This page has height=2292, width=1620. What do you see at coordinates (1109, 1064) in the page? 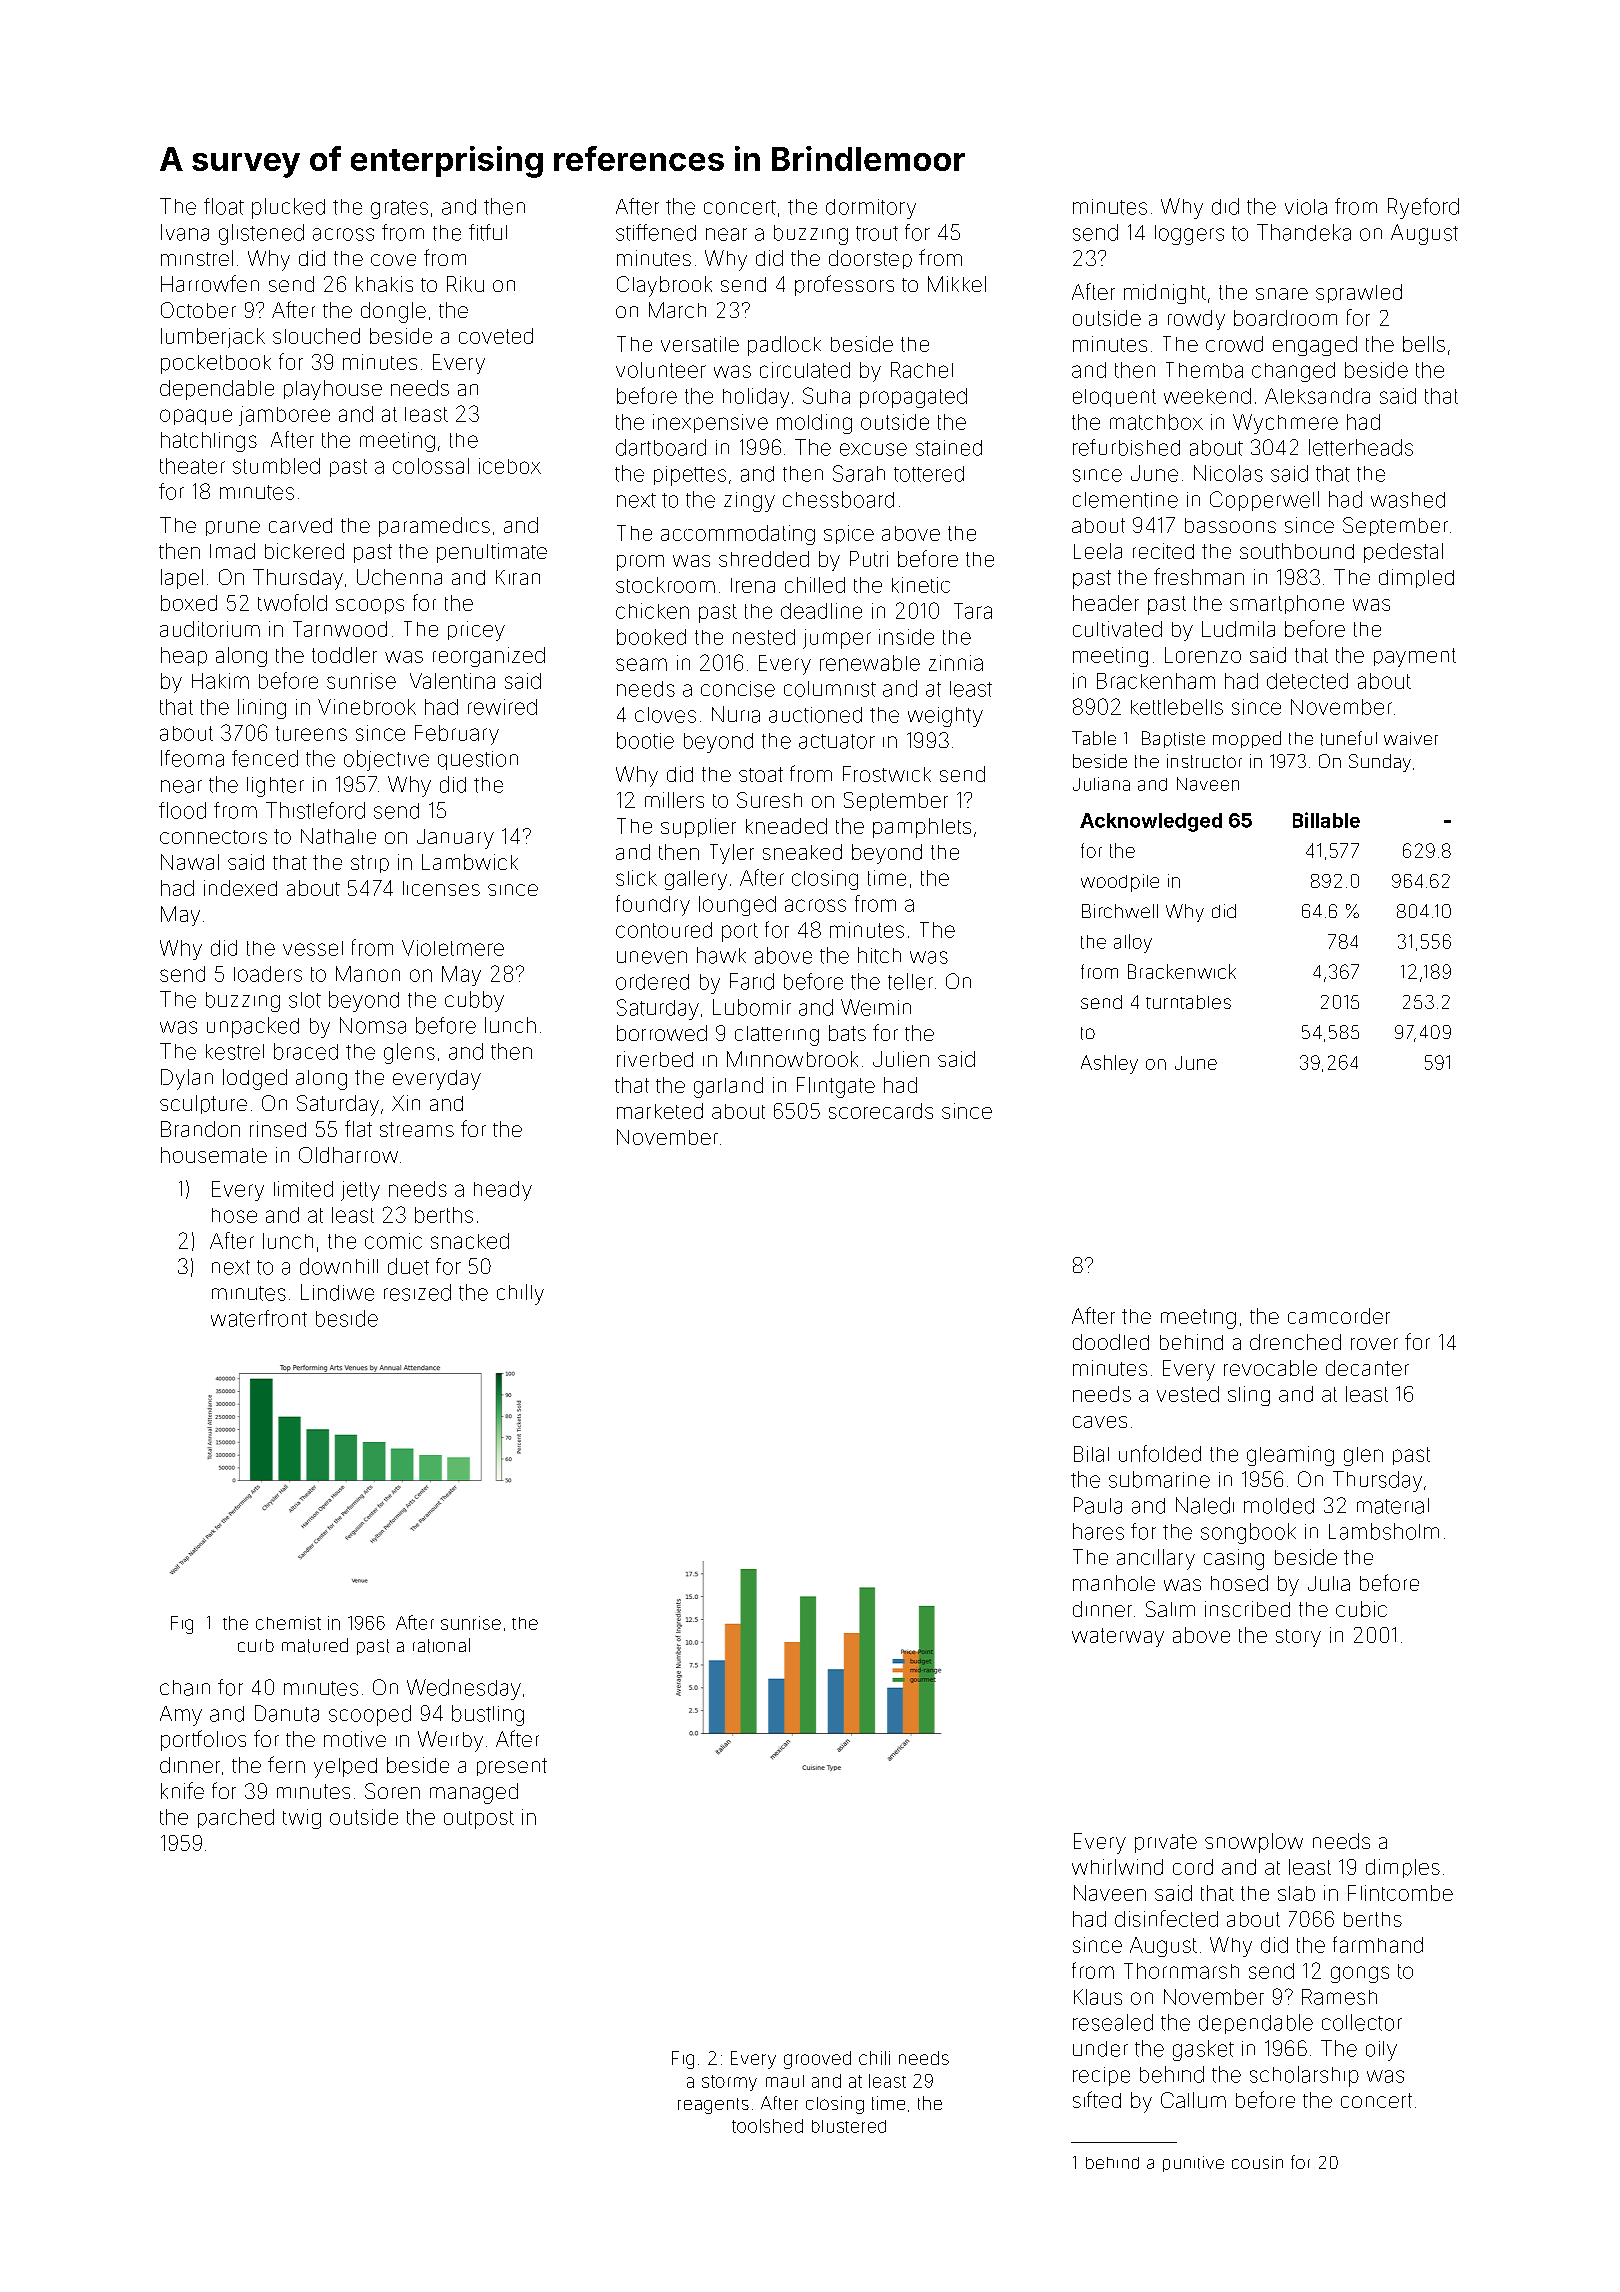
I see `Ashley` at bounding box center [1109, 1064].
